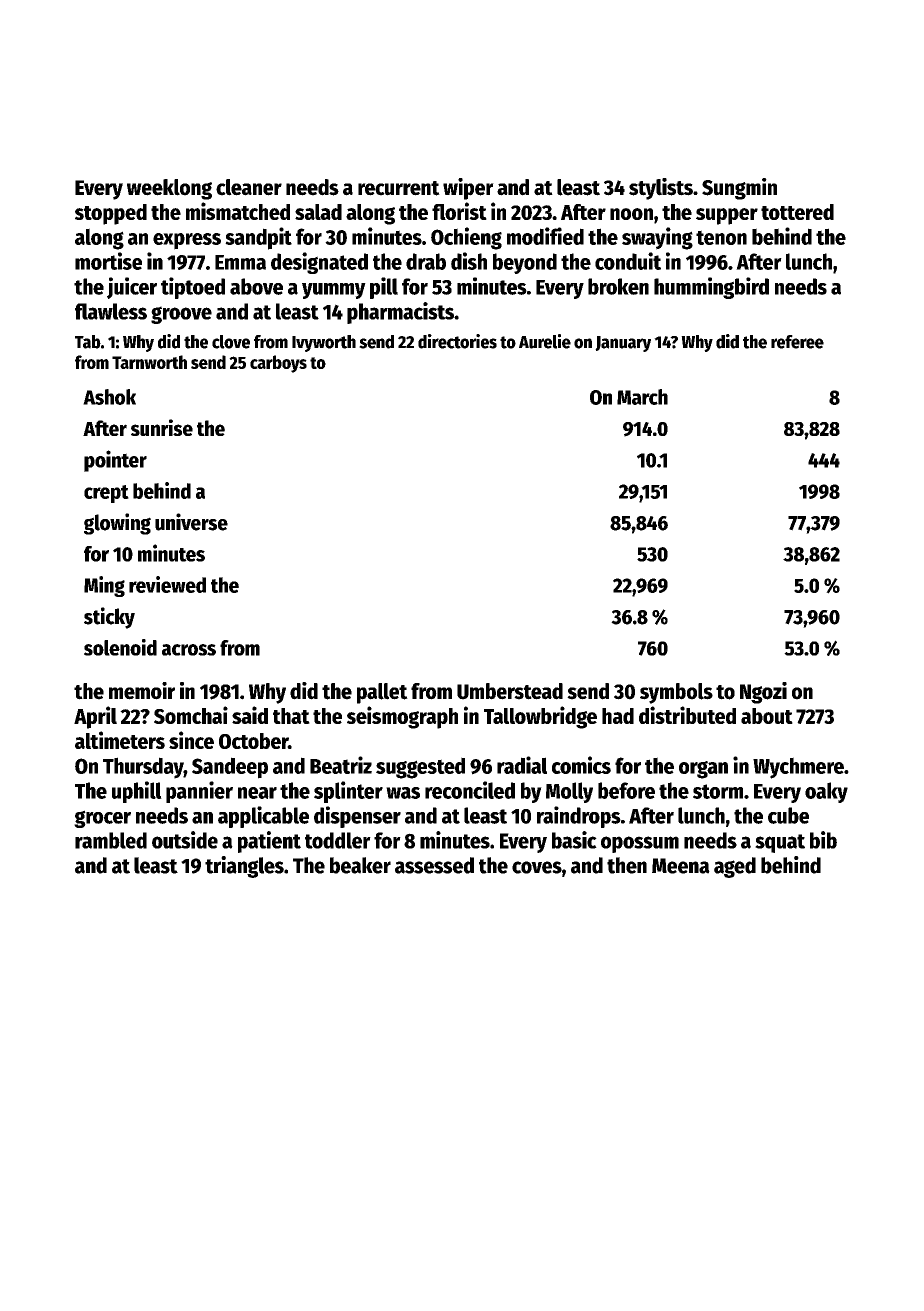 This screenshot has height=1311, width=924. What do you see at coordinates (727, 216) in the screenshot?
I see `supper` at bounding box center [727, 216].
